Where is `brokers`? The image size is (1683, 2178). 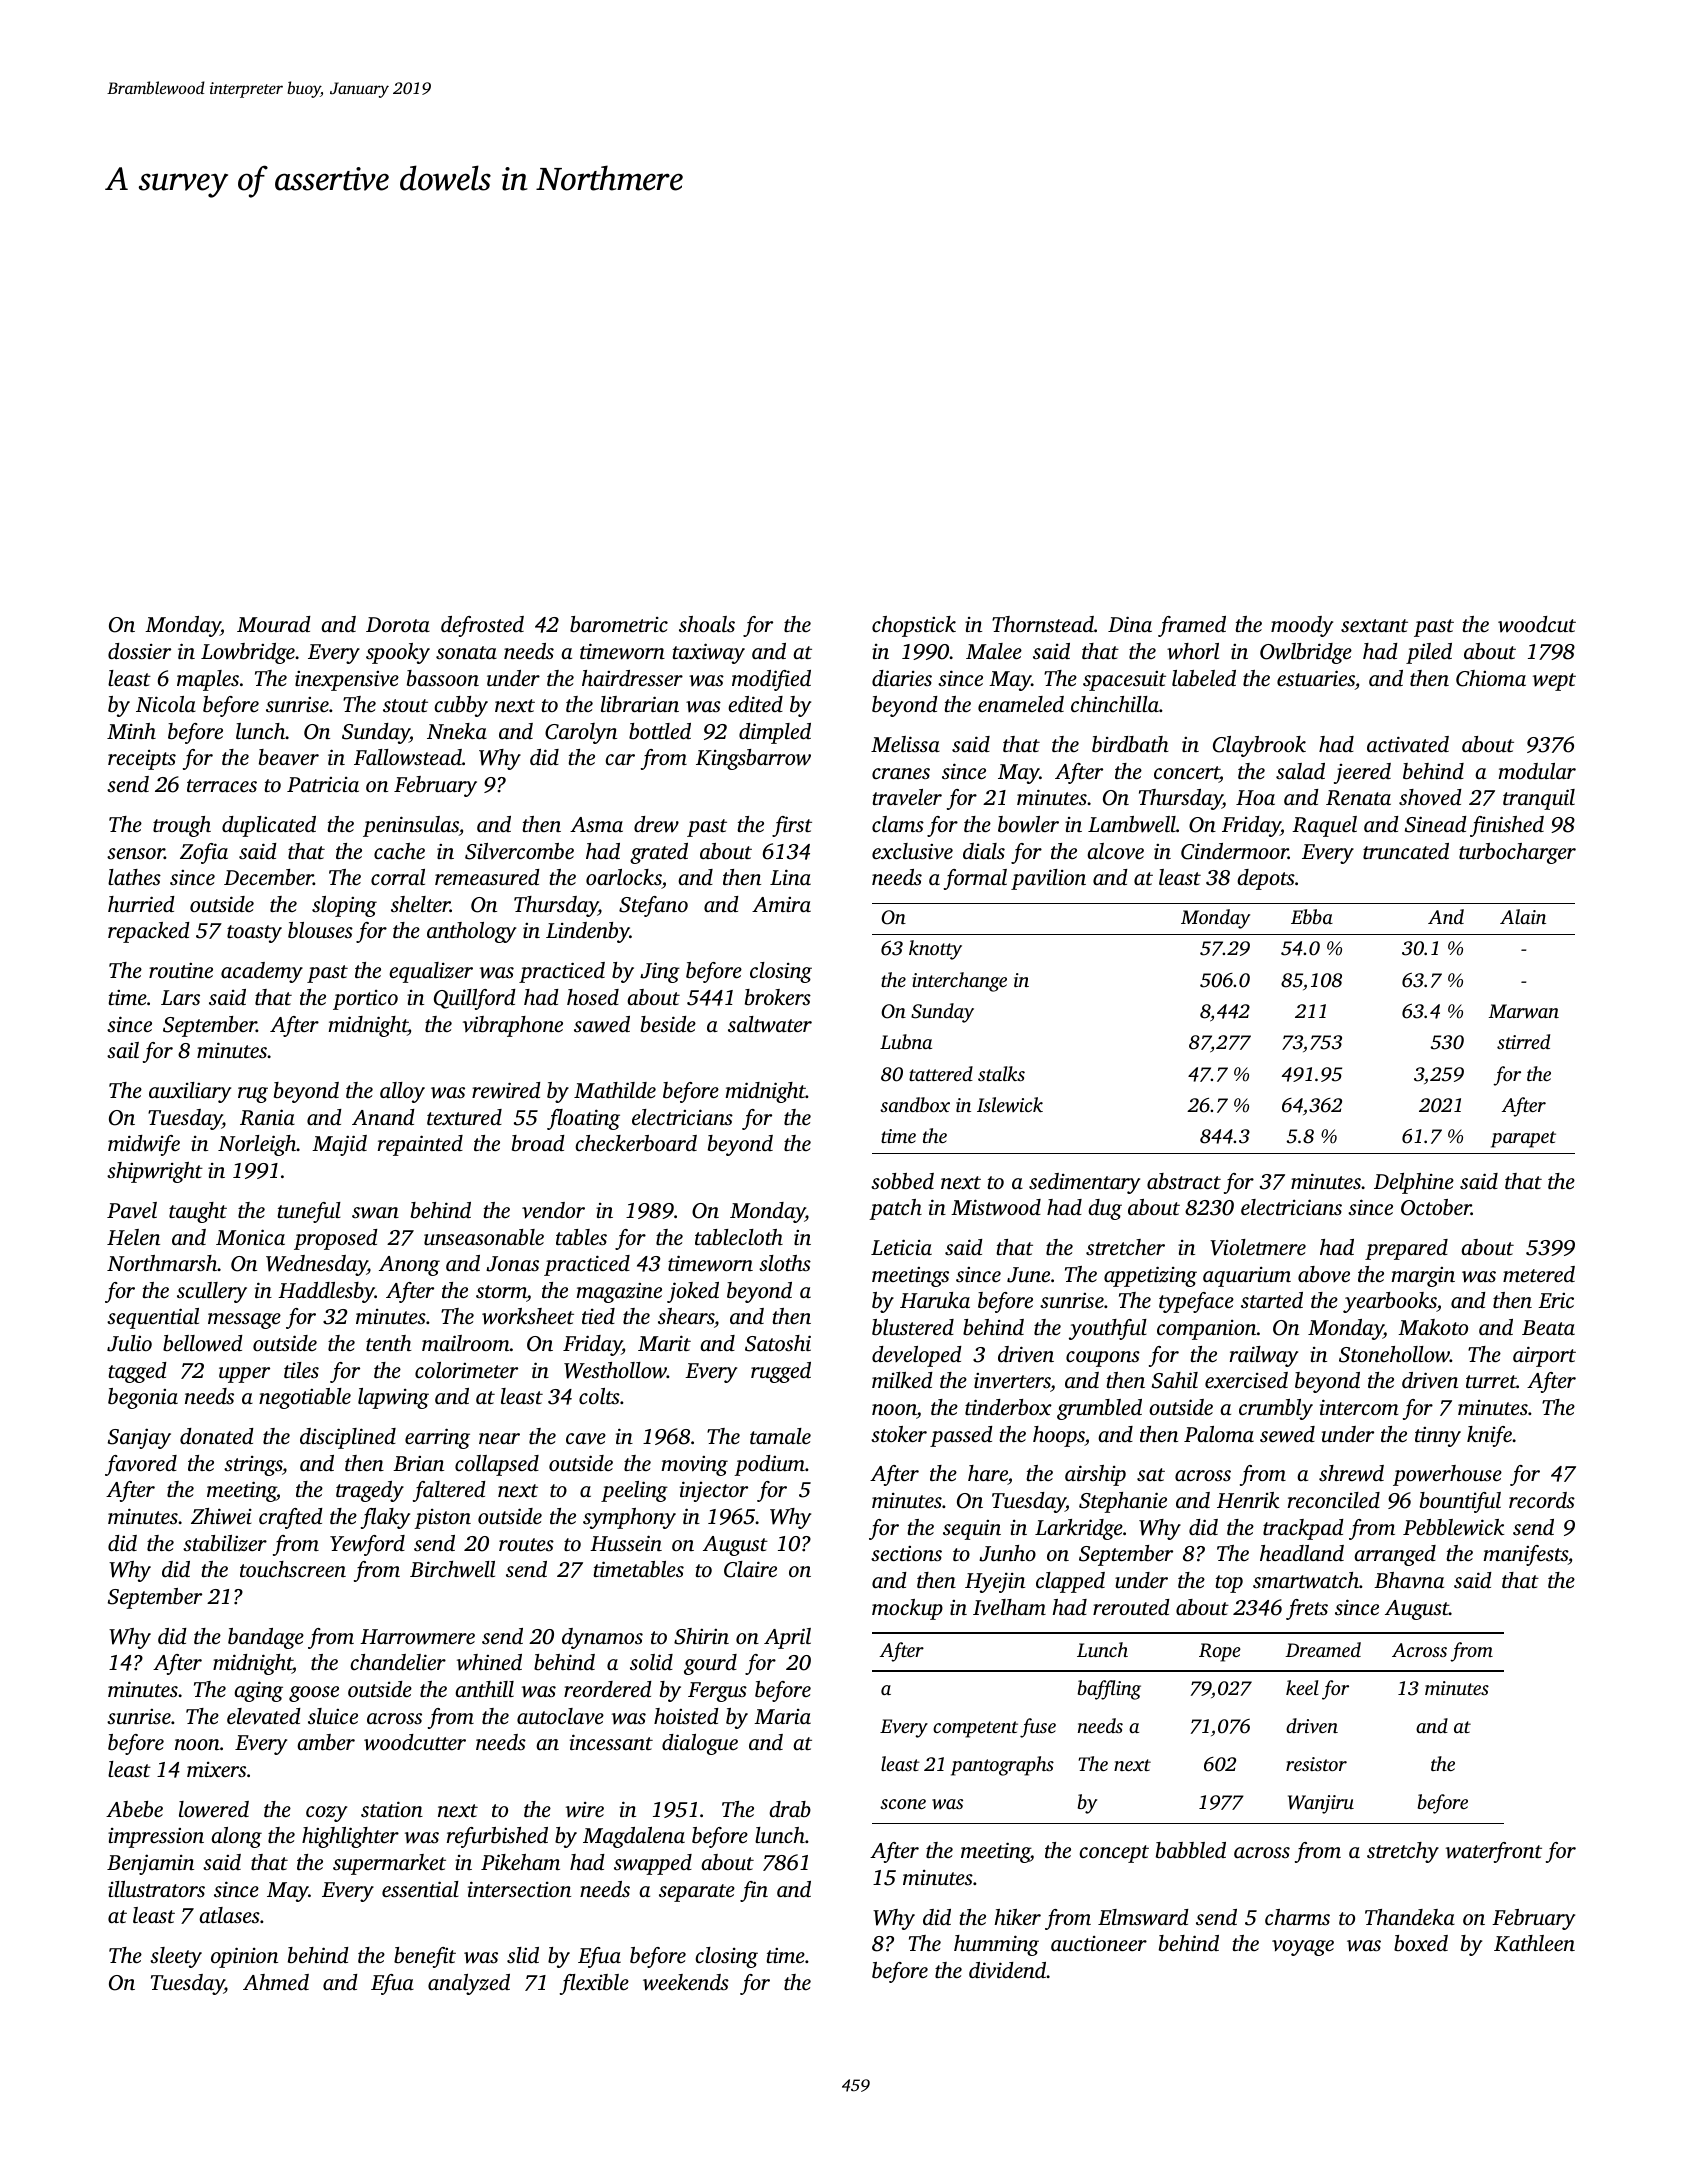
brokers is located at coordinates (778, 997).
